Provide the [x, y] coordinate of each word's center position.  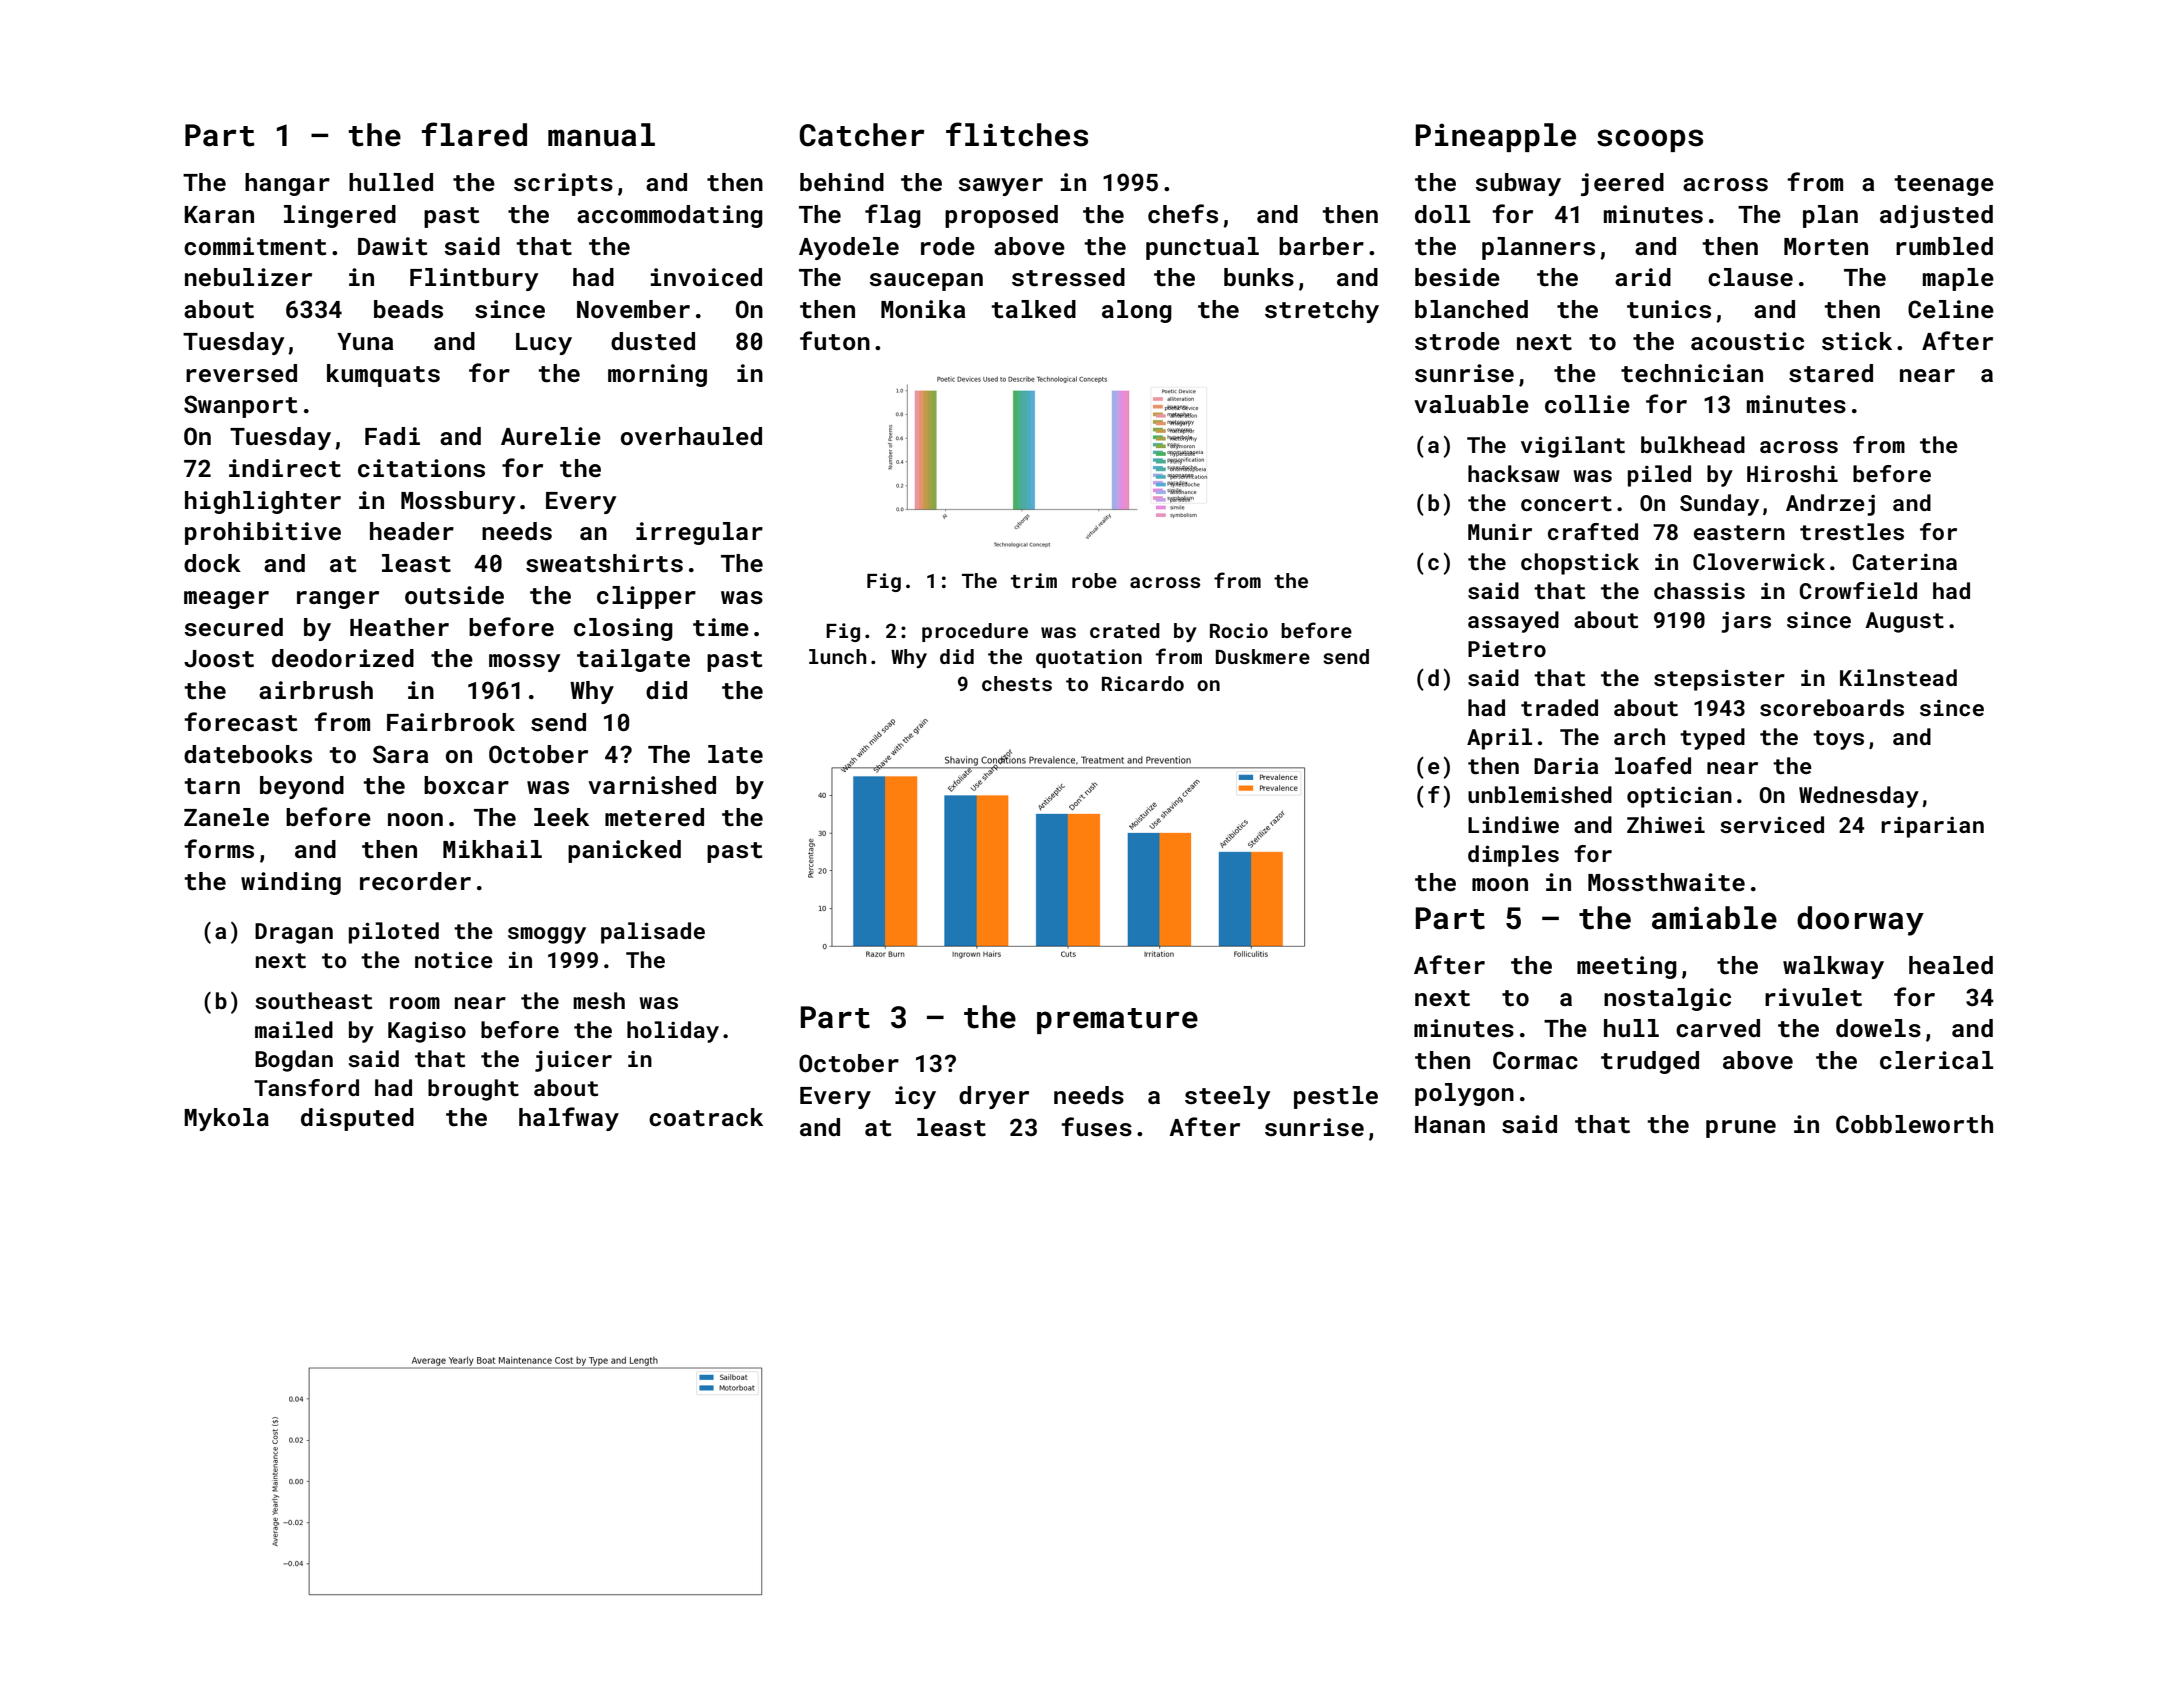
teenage [1944, 185]
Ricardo [1143, 683]
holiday [673, 1032]
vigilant [1573, 447]
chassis [1699, 590]
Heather [399, 627]
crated [1125, 630]
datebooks [248, 754]
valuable [1471, 404]
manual [601, 135]
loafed [1653, 765]
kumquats [383, 375]
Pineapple [1496, 137]
